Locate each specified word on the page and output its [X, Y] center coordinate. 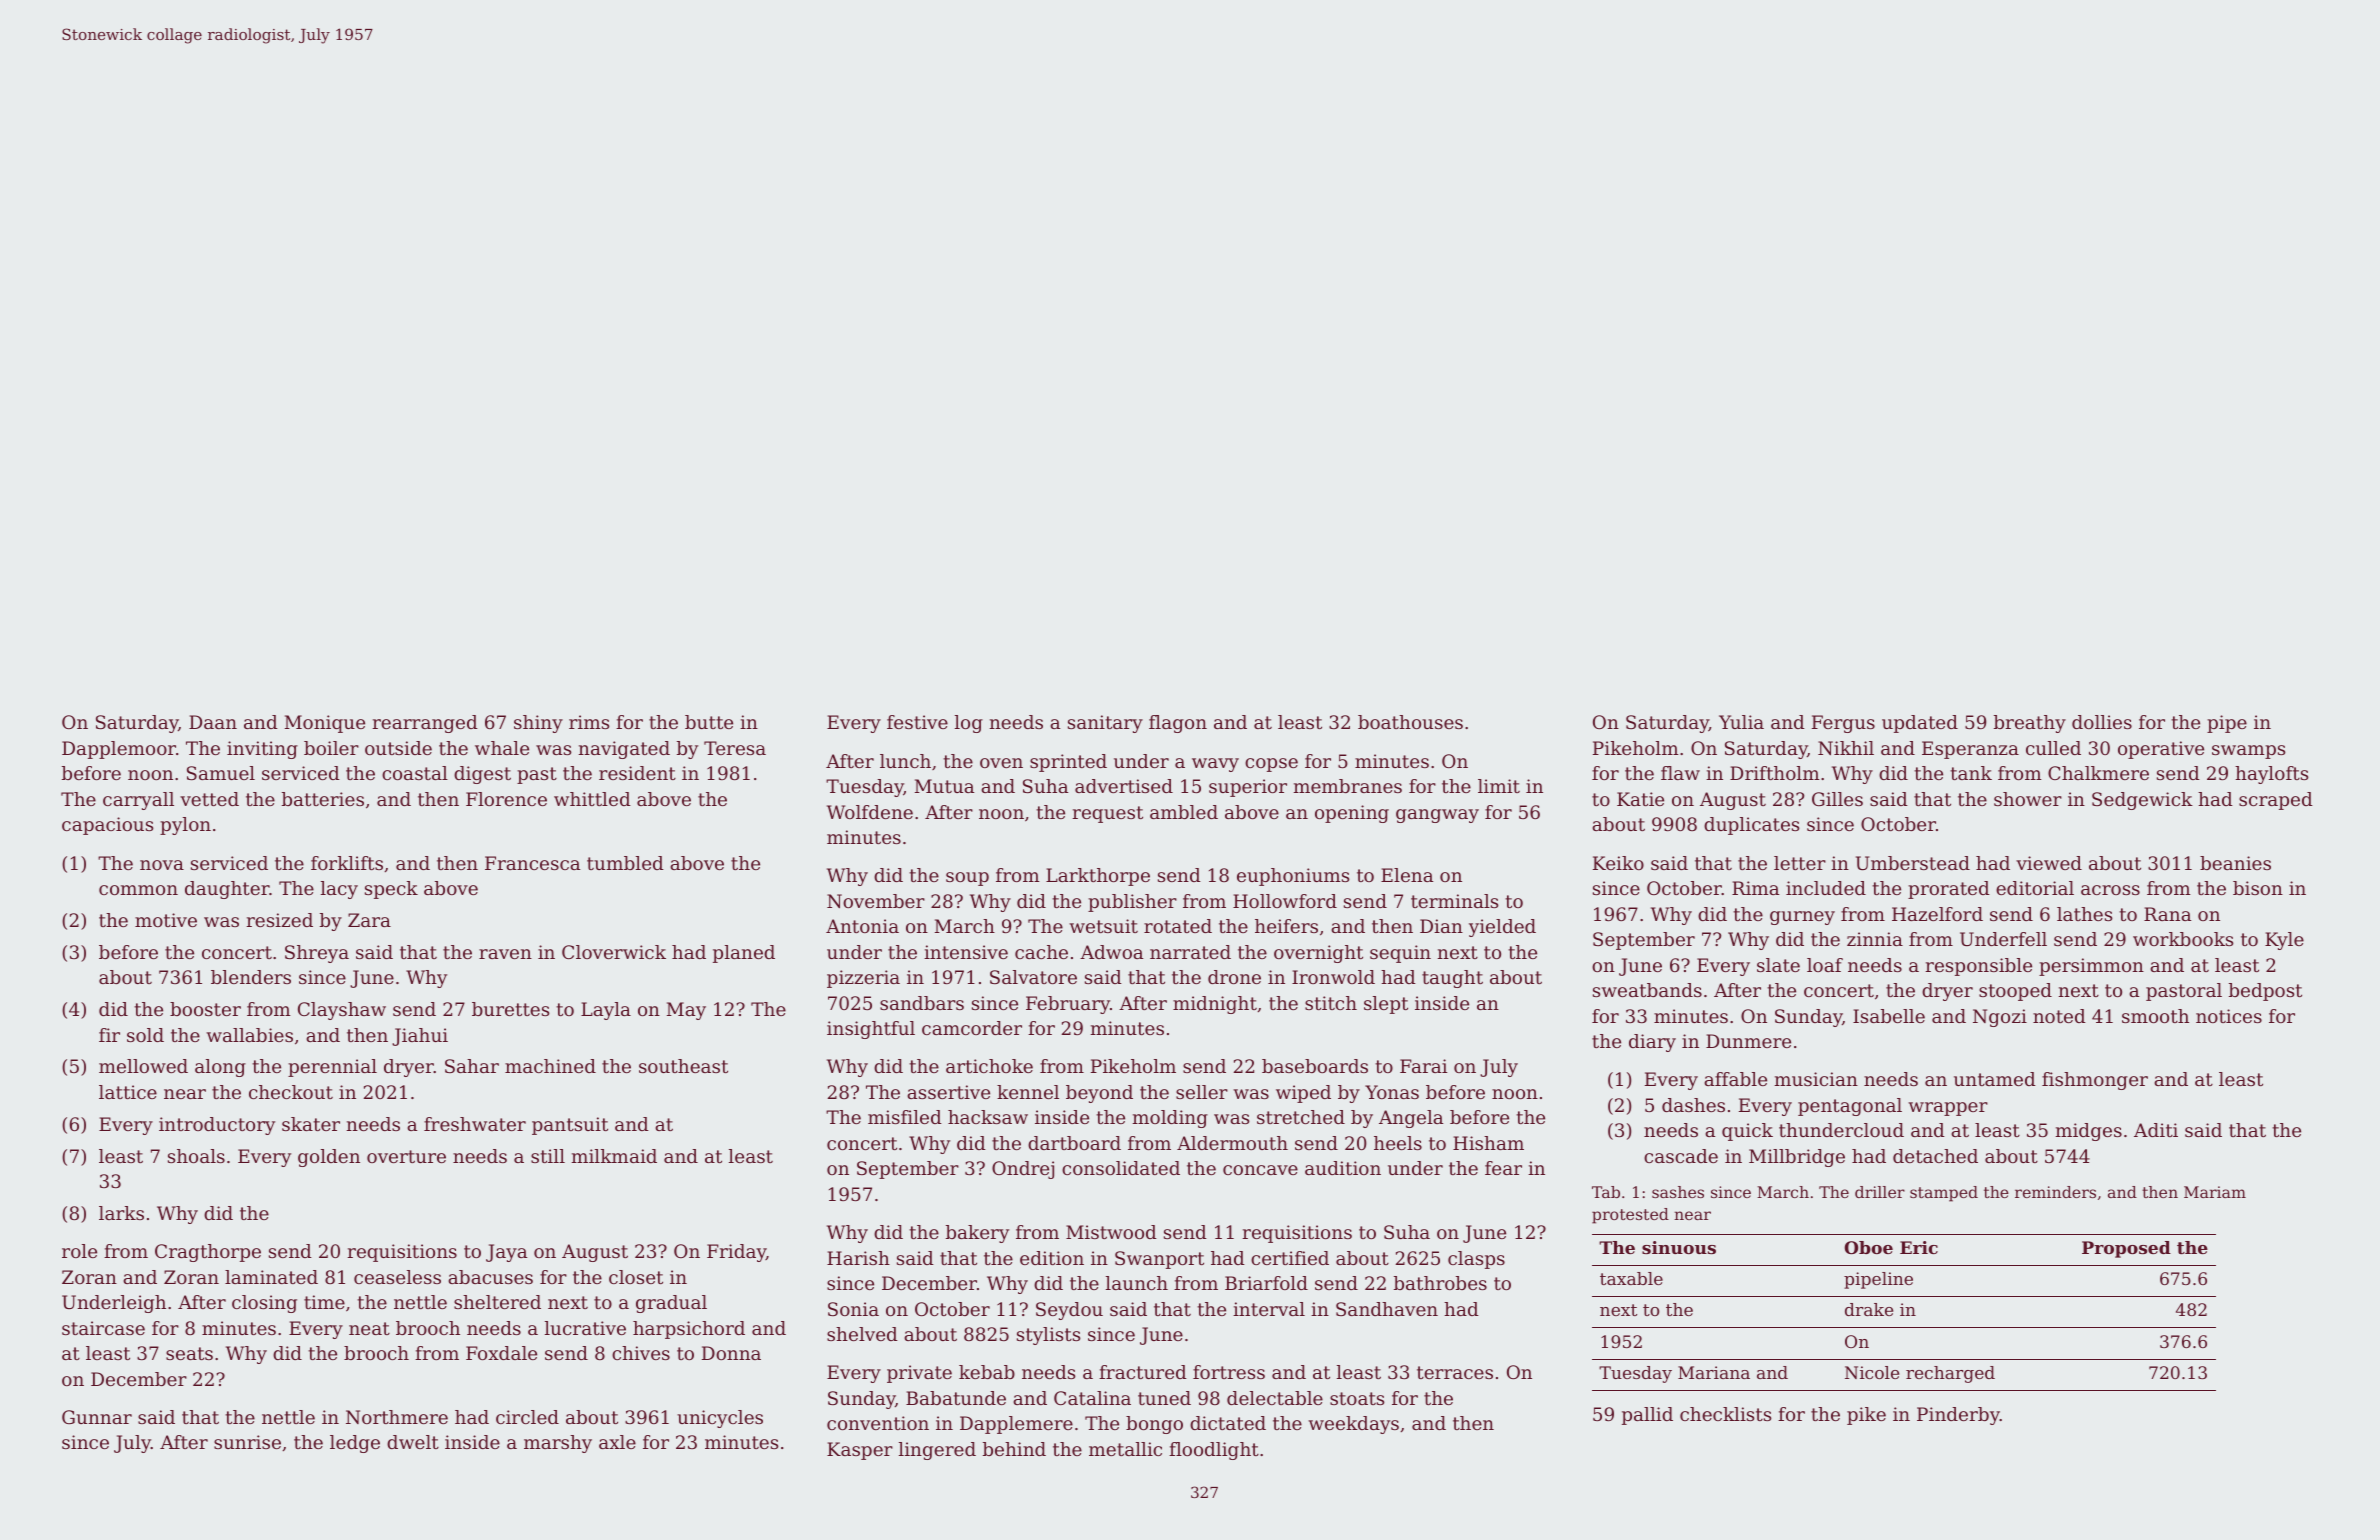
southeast [683, 1066]
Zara [369, 920]
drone [1234, 977]
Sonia [853, 1309]
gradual [671, 1304]
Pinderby [1958, 1416]
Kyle [2284, 941]
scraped [2276, 801]
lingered [937, 1451]
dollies [2102, 722]
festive [917, 722]
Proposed [2126, 1249]
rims [589, 722]
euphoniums [1293, 877]
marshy [558, 1444]
